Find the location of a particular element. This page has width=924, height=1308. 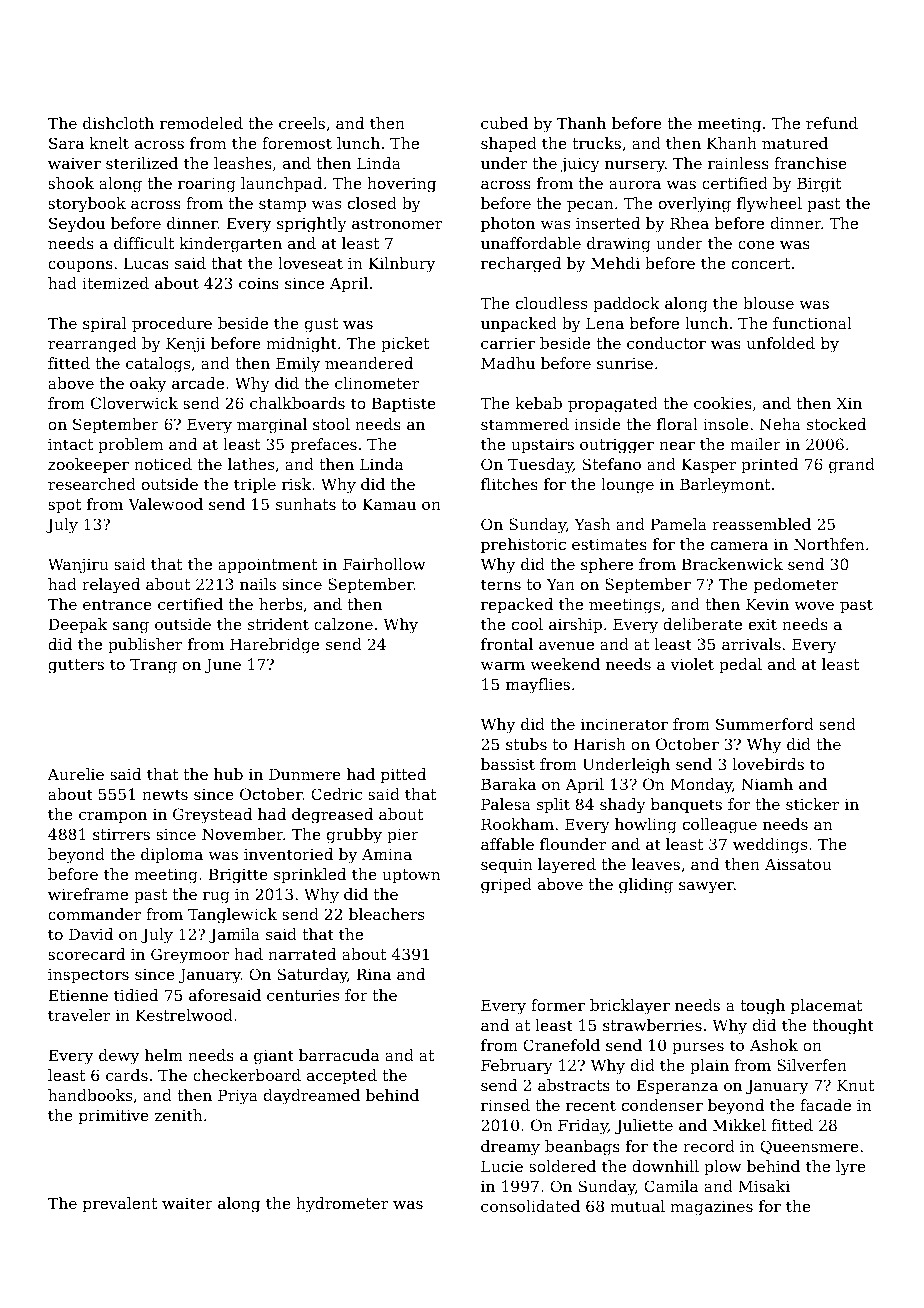

kebab is located at coordinates (538, 403).
